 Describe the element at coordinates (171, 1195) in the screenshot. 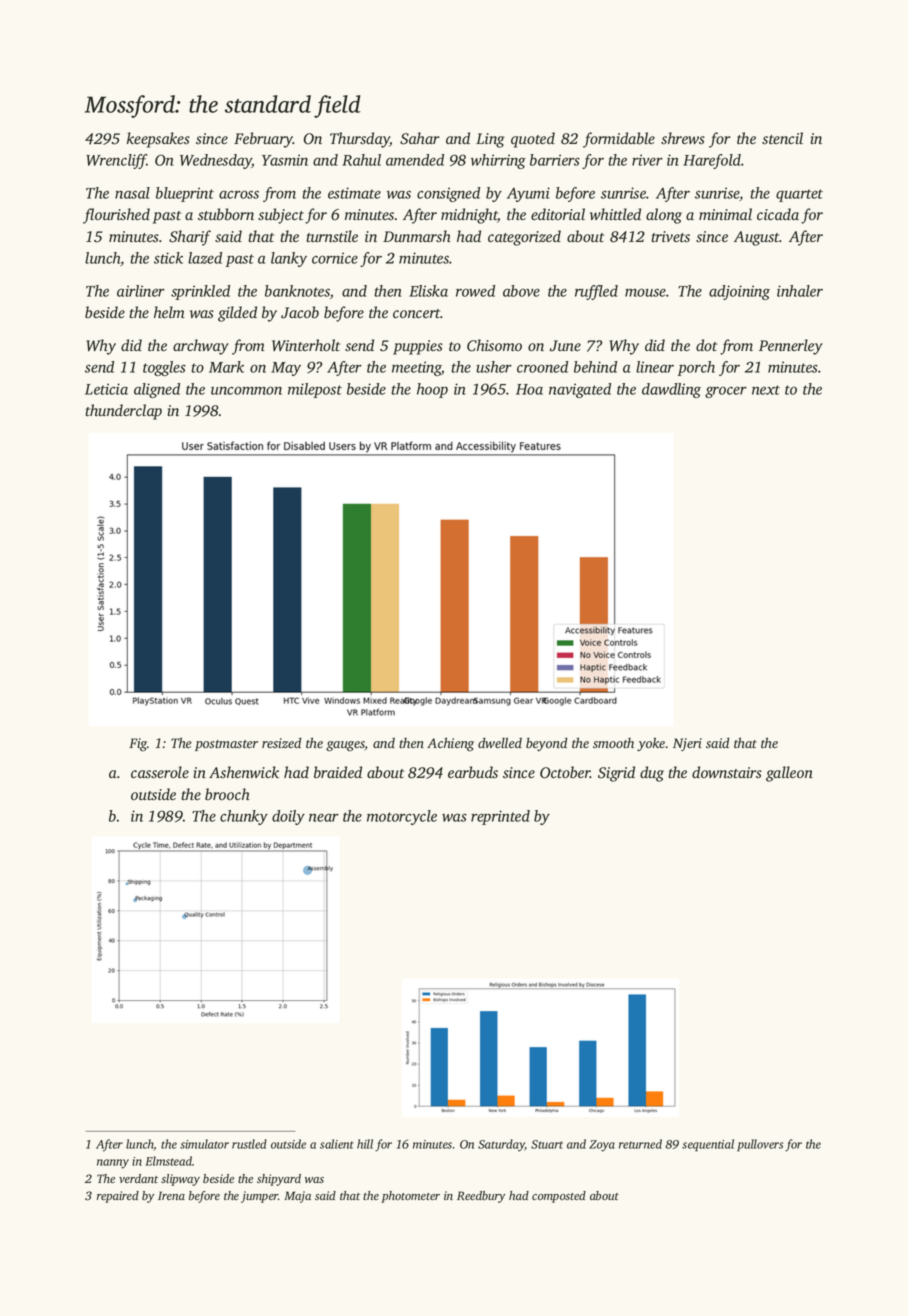

I see `Irena` at that location.
